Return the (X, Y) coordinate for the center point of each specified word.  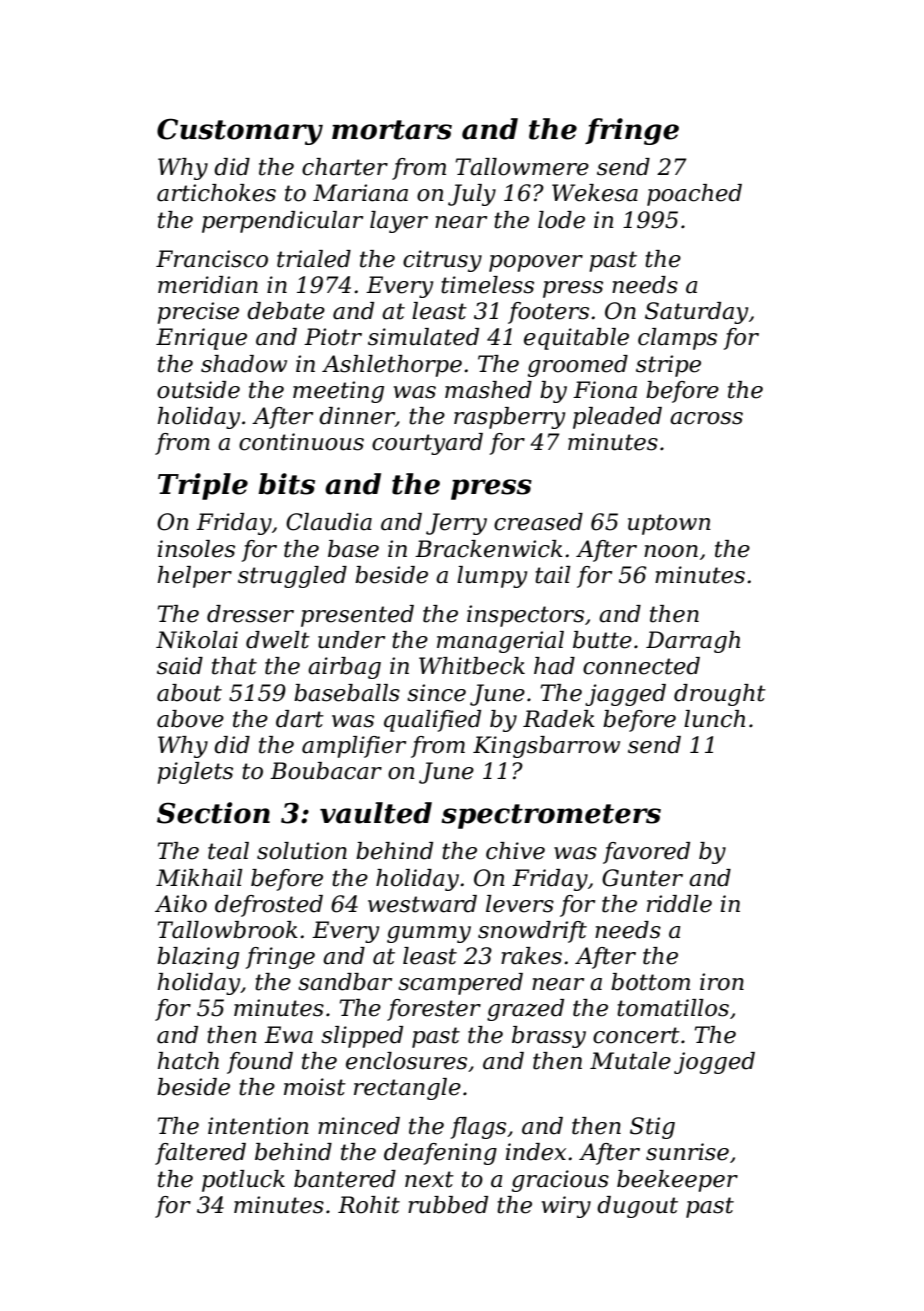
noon (671, 551)
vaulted (376, 813)
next (429, 1179)
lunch (714, 719)
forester (434, 1010)
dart (300, 719)
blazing (198, 958)
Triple (203, 486)
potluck (243, 1181)
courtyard (427, 444)
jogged (714, 1063)
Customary (240, 131)
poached (694, 195)
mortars (392, 130)
